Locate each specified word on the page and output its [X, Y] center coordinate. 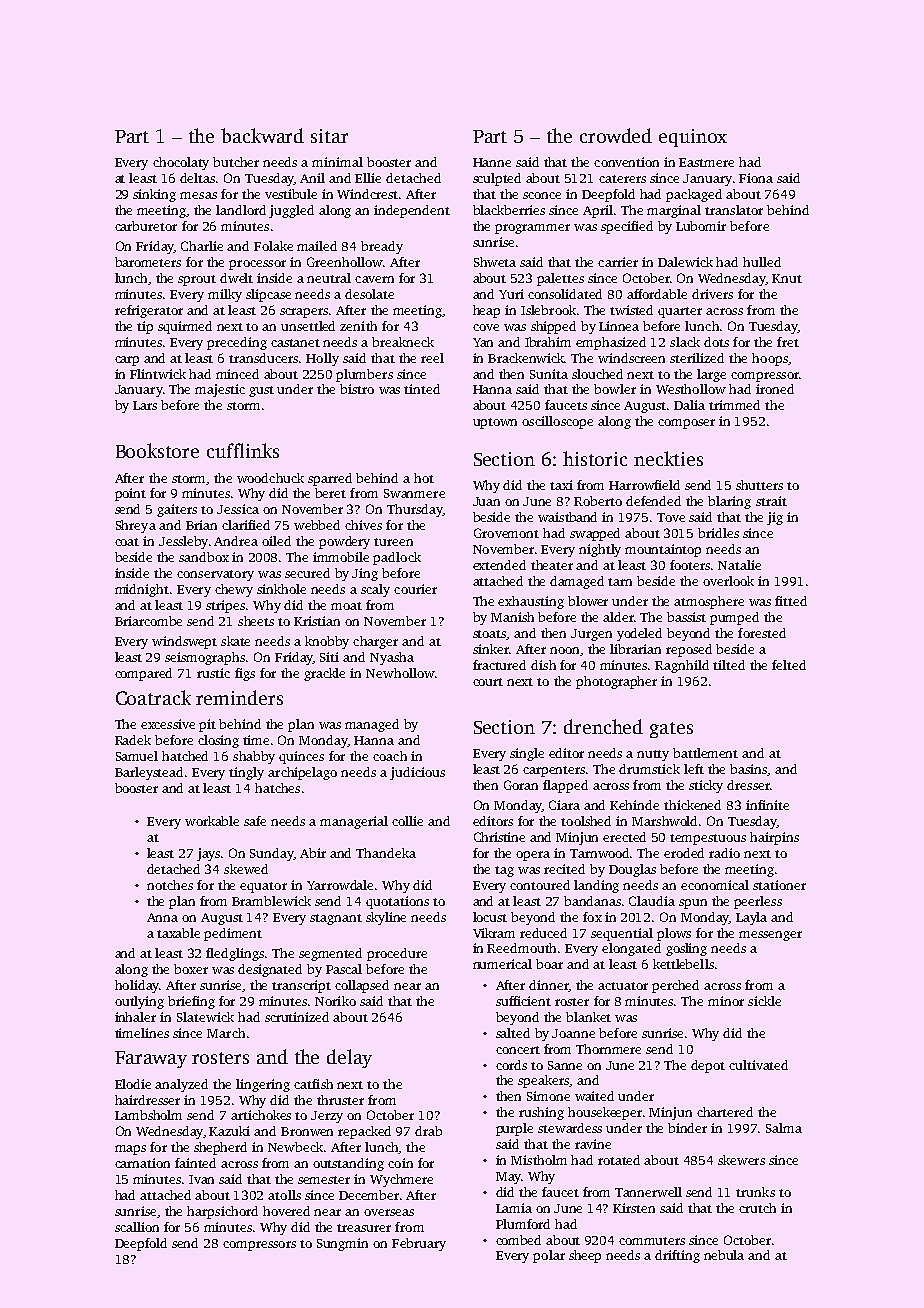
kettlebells [683, 964]
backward [262, 135]
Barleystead [149, 773]
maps [130, 1150]
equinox [693, 138]
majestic [220, 390]
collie [407, 821]
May [508, 1178]
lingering [263, 1085]
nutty [653, 755]
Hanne [492, 162]
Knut [787, 278]
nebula [724, 1255]
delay [349, 1058]
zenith [358, 326]
